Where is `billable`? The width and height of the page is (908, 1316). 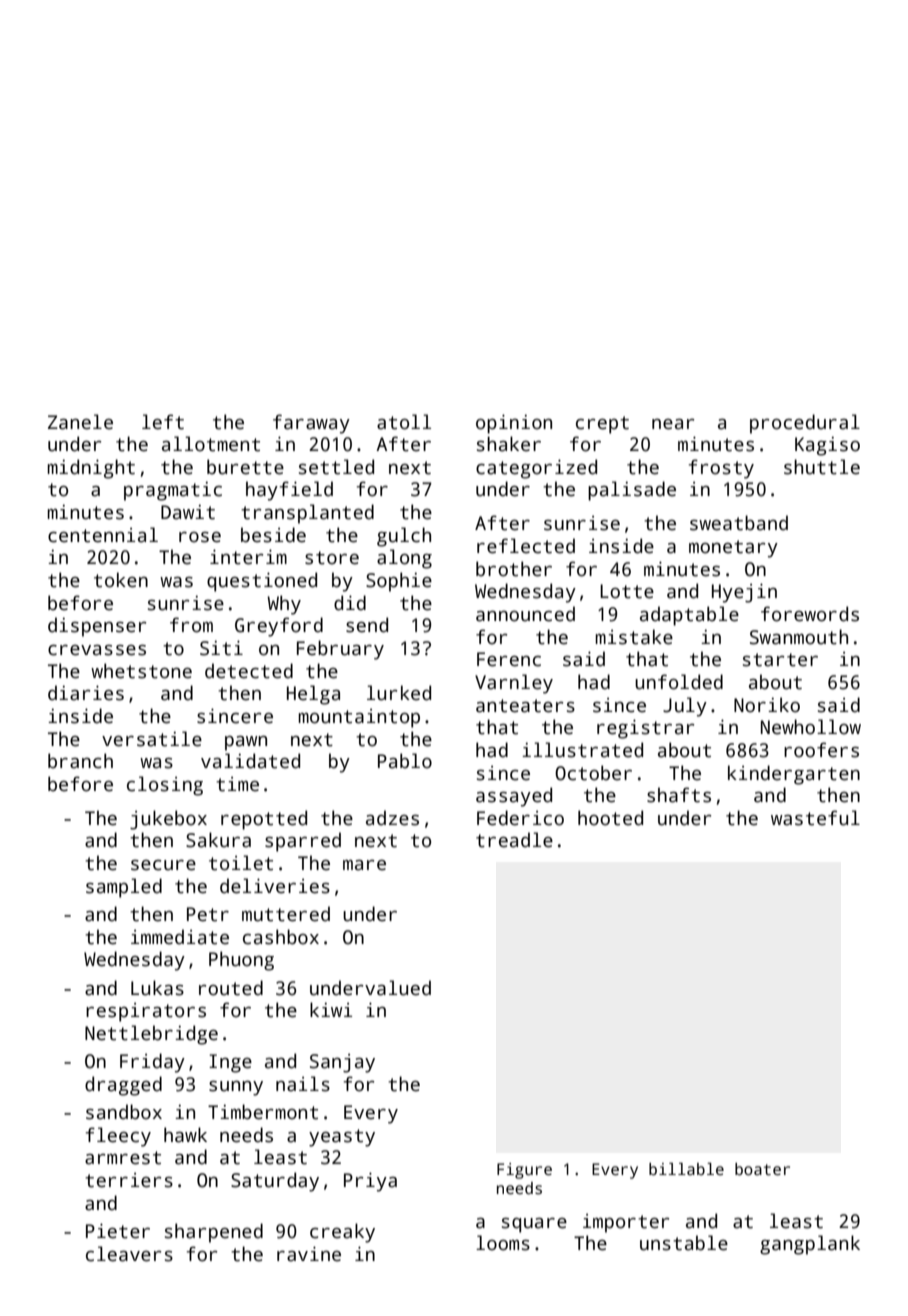
billable is located at coordinates (686, 1169).
